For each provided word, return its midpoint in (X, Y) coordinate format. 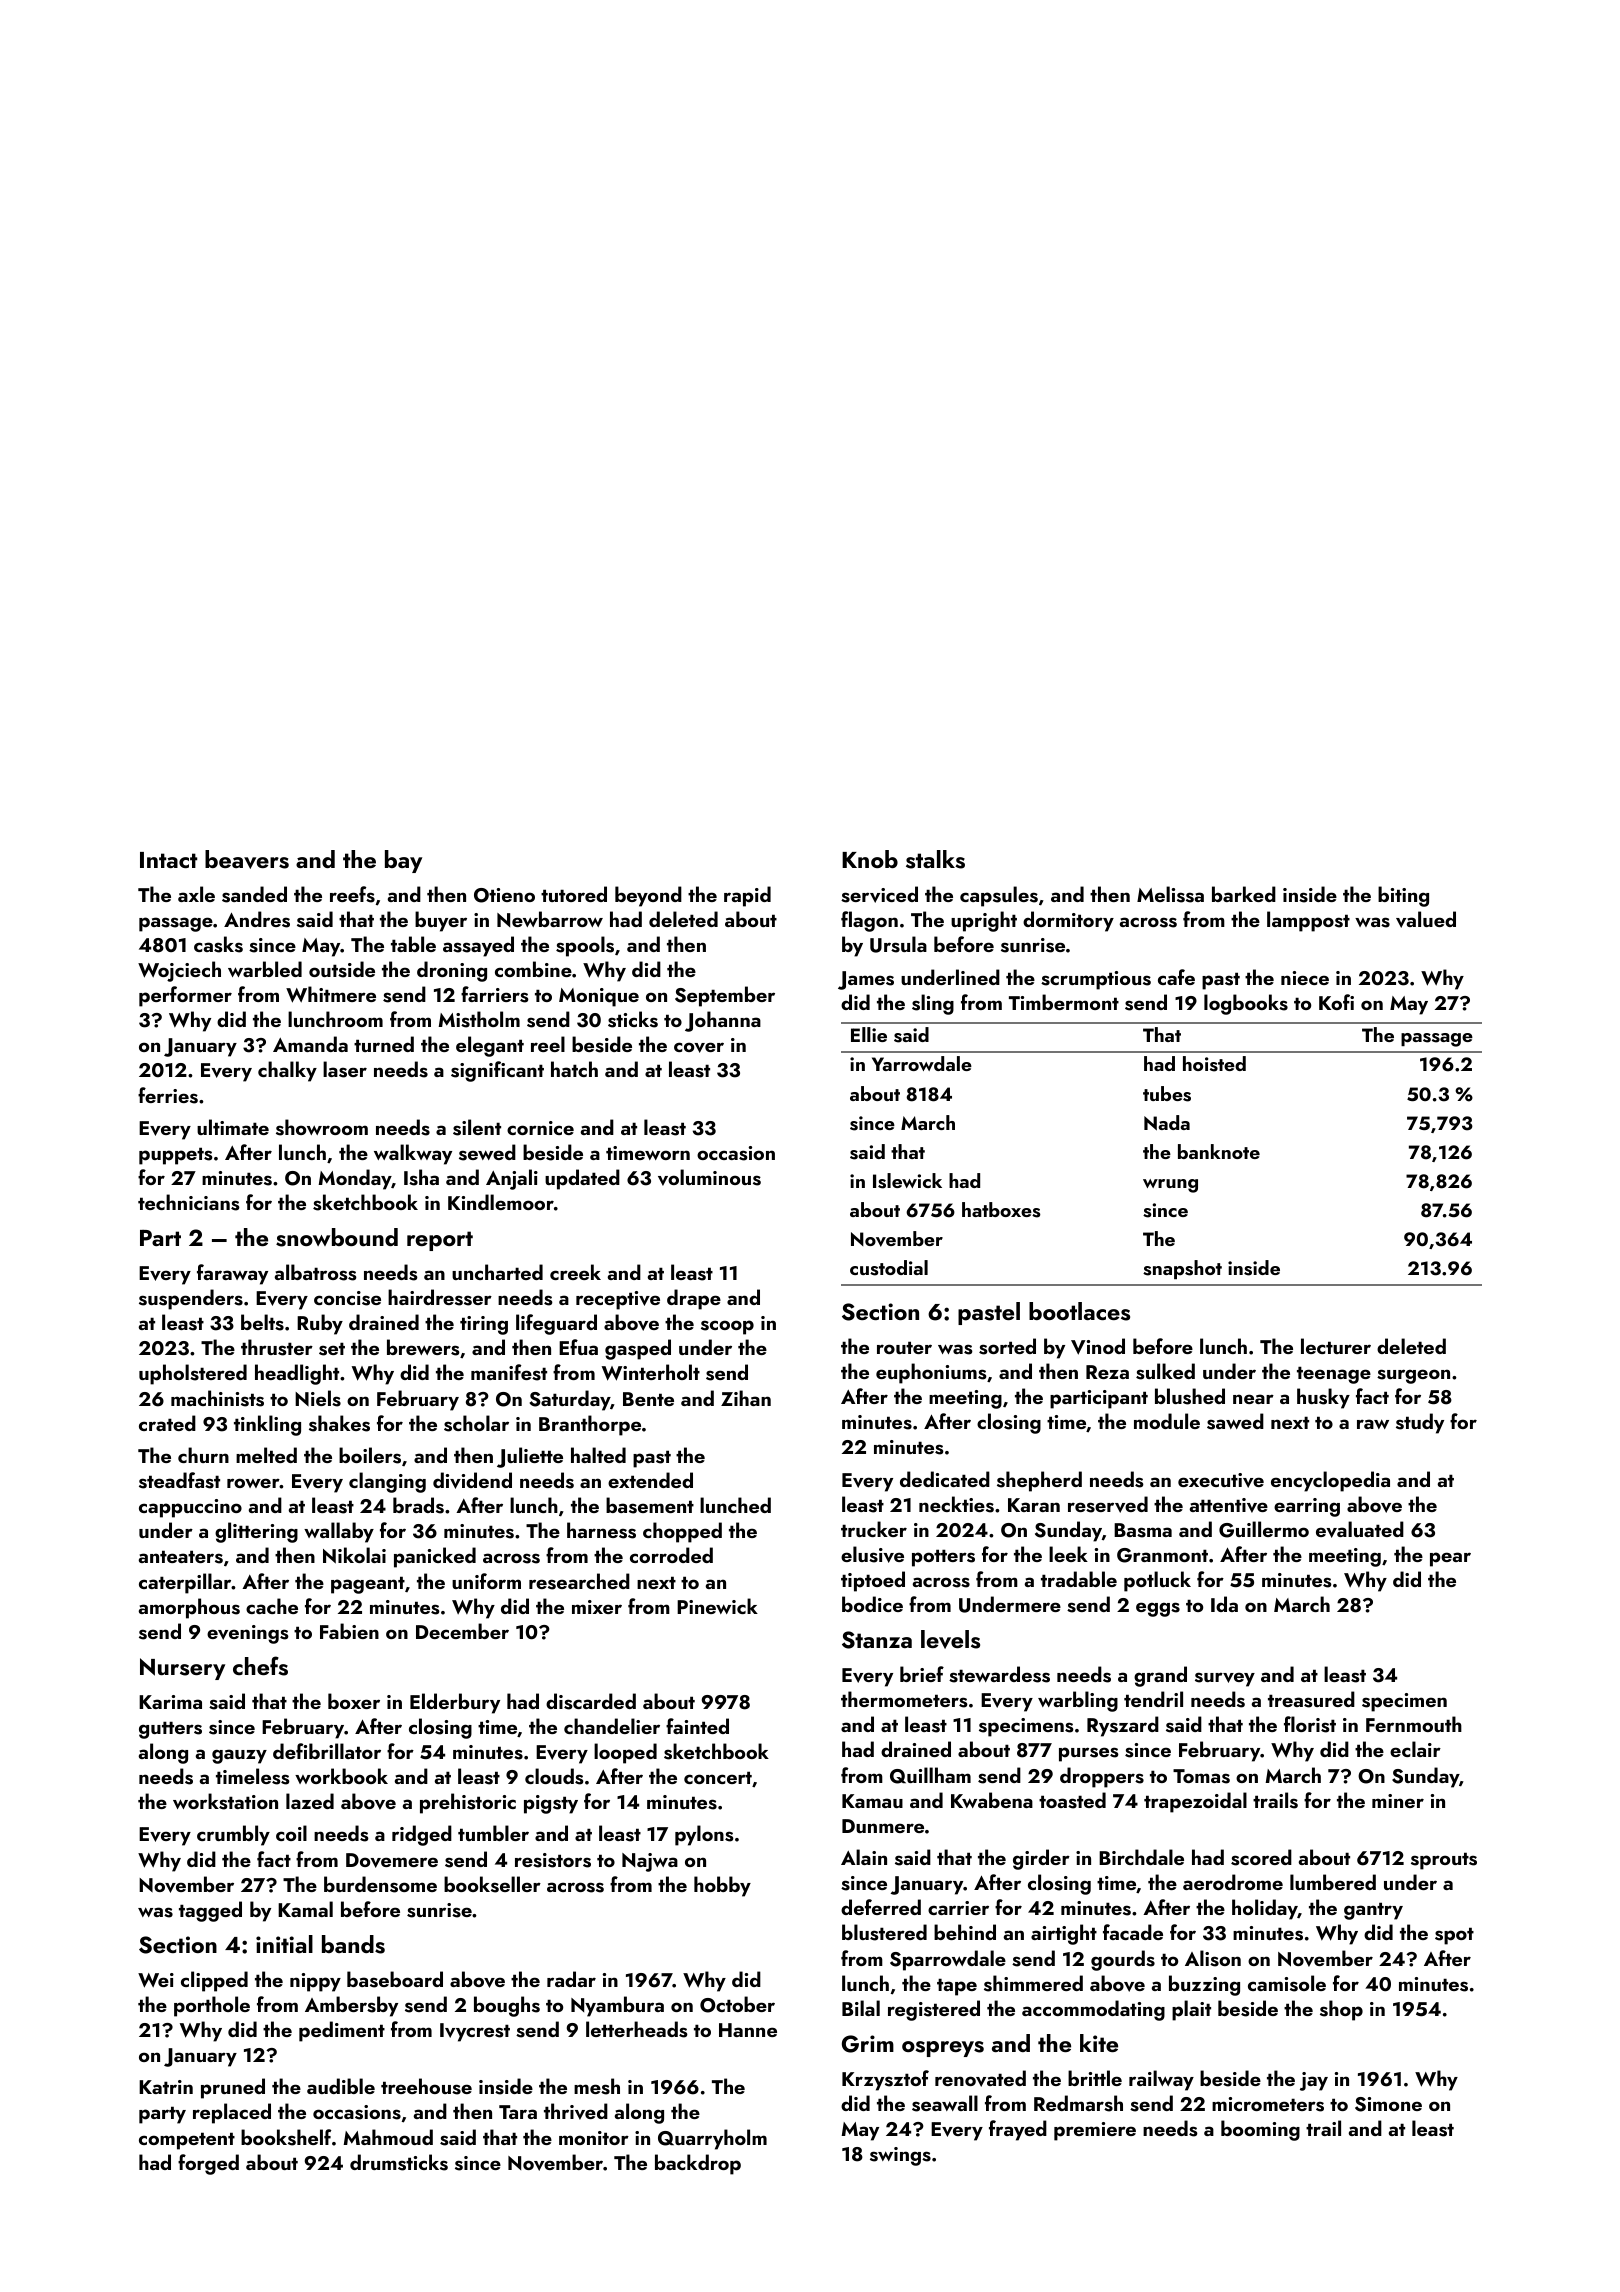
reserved (1108, 1504)
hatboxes (1001, 1210)
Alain (864, 1857)
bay (403, 861)
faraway (232, 1274)
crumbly (233, 1835)
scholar (476, 1423)
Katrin (166, 2087)
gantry (1373, 1911)
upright (984, 921)
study (1420, 1423)
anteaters (181, 1557)
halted (598, 1455)
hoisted (1214, 1064)
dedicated (945, 1479)
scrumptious (1096, 980)
